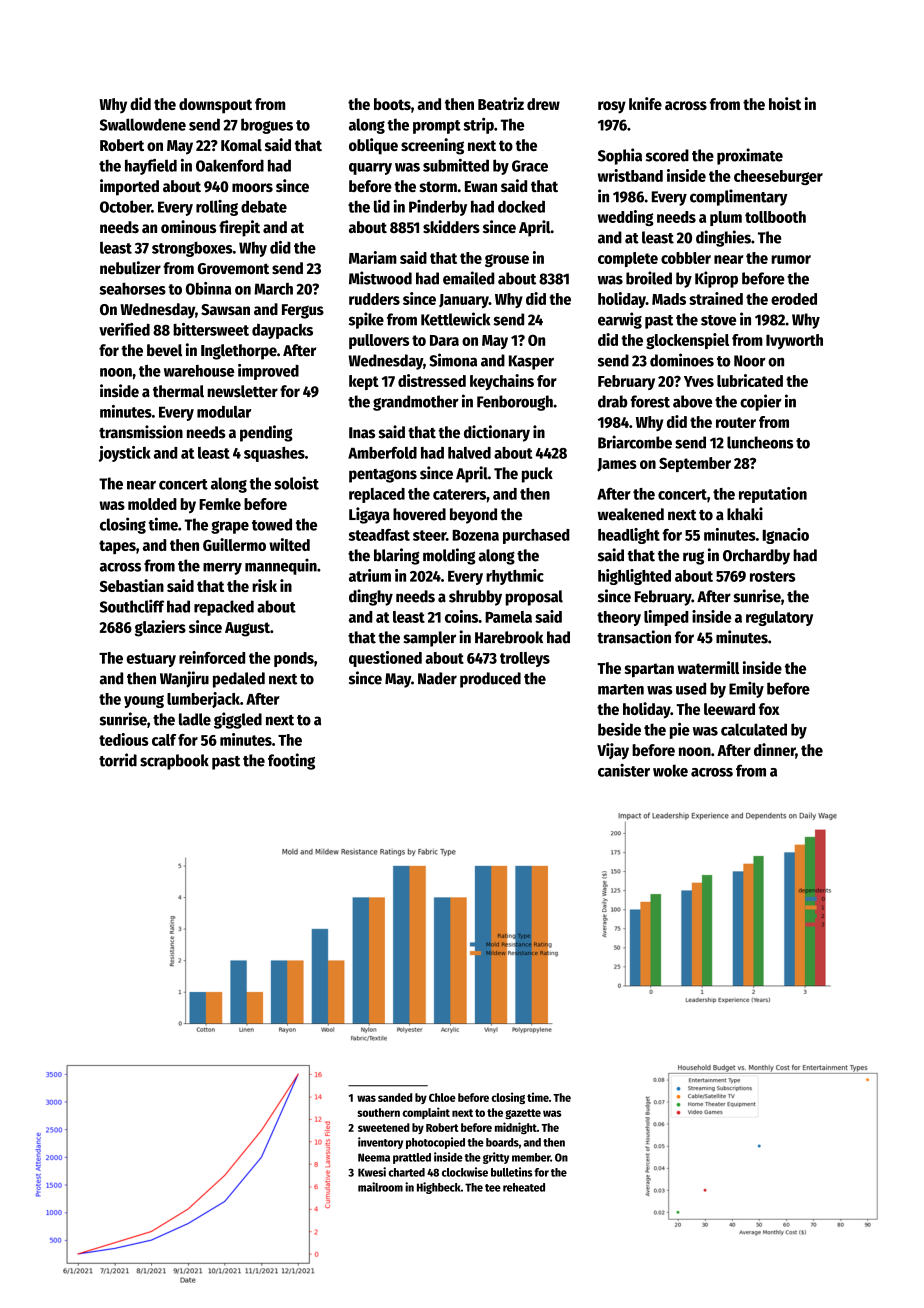  I want to click on reheated, so click(524, 1187).
